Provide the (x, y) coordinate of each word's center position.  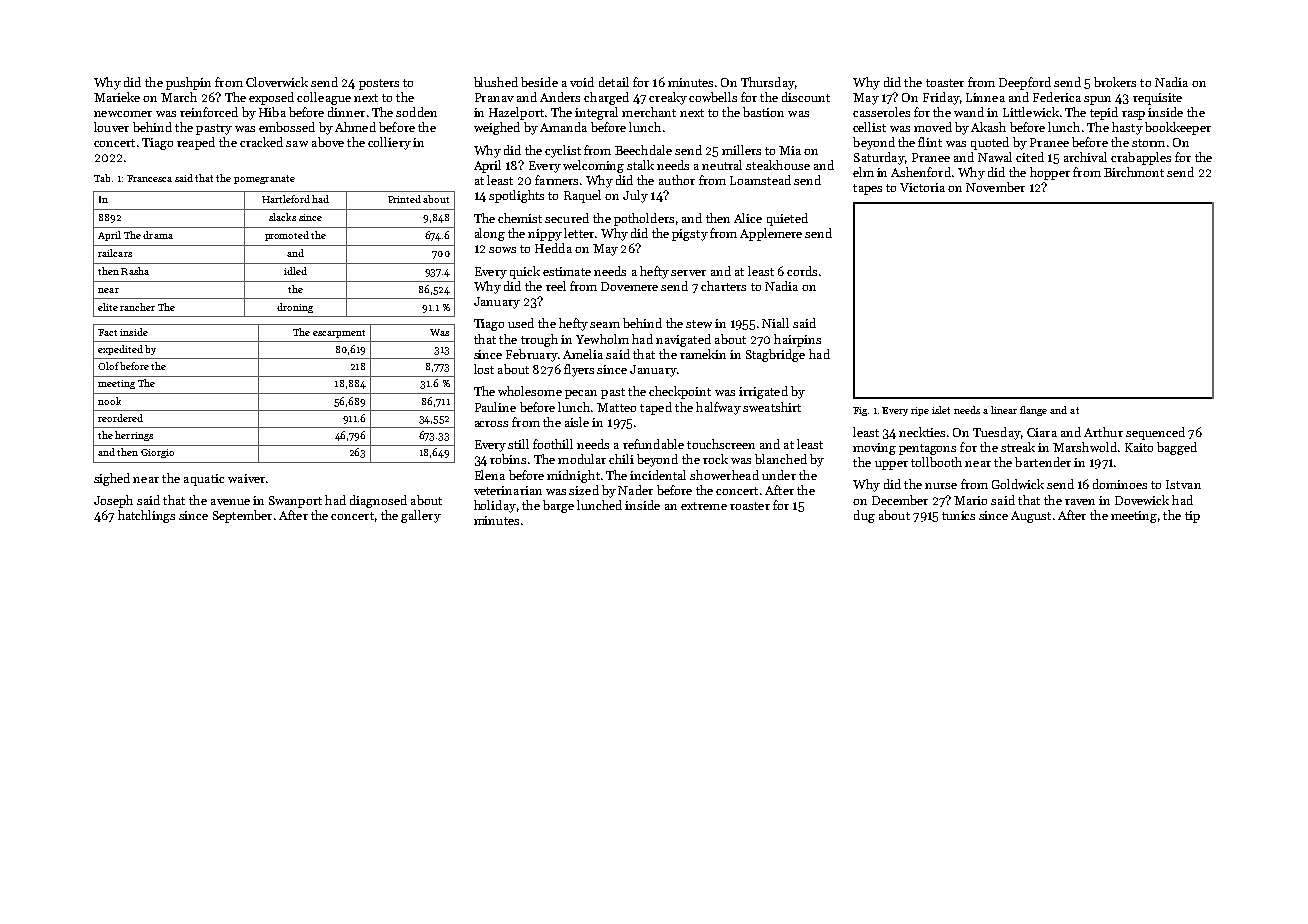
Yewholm (602, 339)
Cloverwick (277, 82)
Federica (1057, 97)
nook (109, 401)
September (242, 516)
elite (108, 307)
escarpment (339, 334)
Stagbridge (775, 355)
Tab (102, 178)
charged (606, 98)
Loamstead (760, 180)
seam (605, 325)
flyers (579, 370)
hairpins (797, 340)
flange (1033, 411)
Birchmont (1134, 172)
